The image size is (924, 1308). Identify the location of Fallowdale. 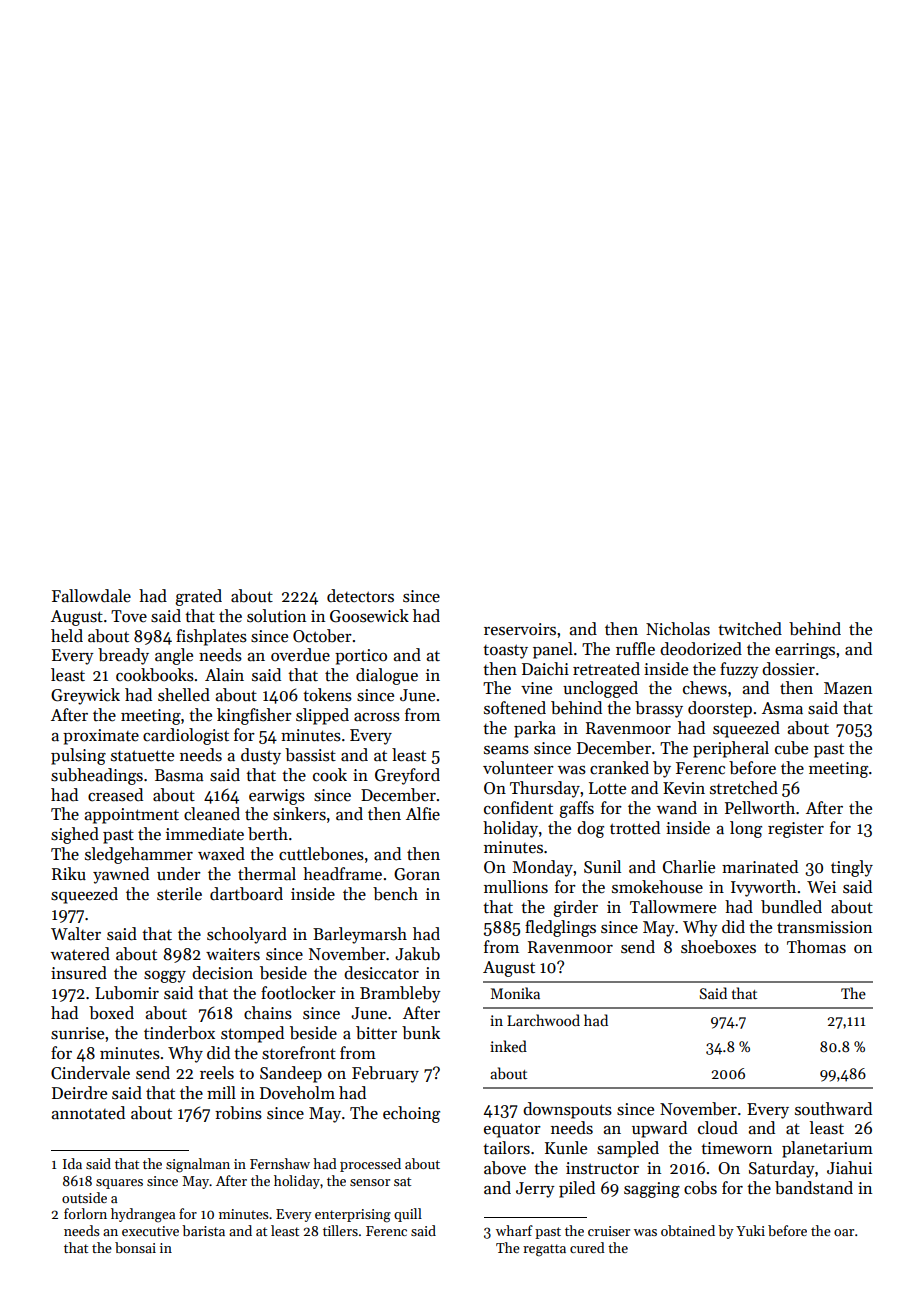
(91, 596).
